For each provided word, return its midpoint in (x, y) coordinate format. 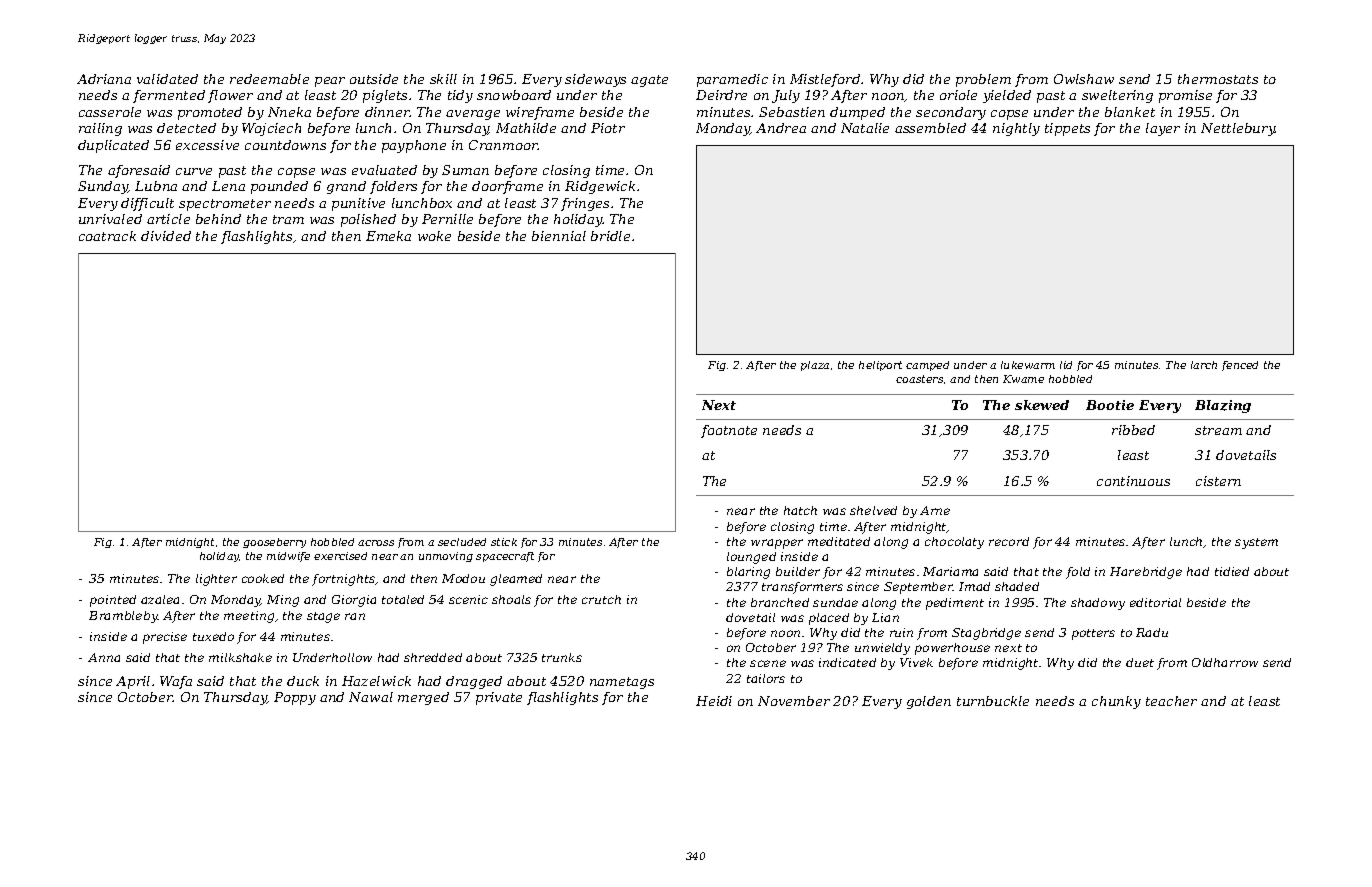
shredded (433, 657)
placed (829, 619)
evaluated (384, 170)
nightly (1016, 129)
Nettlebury (1238, 129)
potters (1093, 634)
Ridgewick (600, 187)
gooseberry (274, 543)
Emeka (388, 236)
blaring (748, 573)
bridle (610, 236)
